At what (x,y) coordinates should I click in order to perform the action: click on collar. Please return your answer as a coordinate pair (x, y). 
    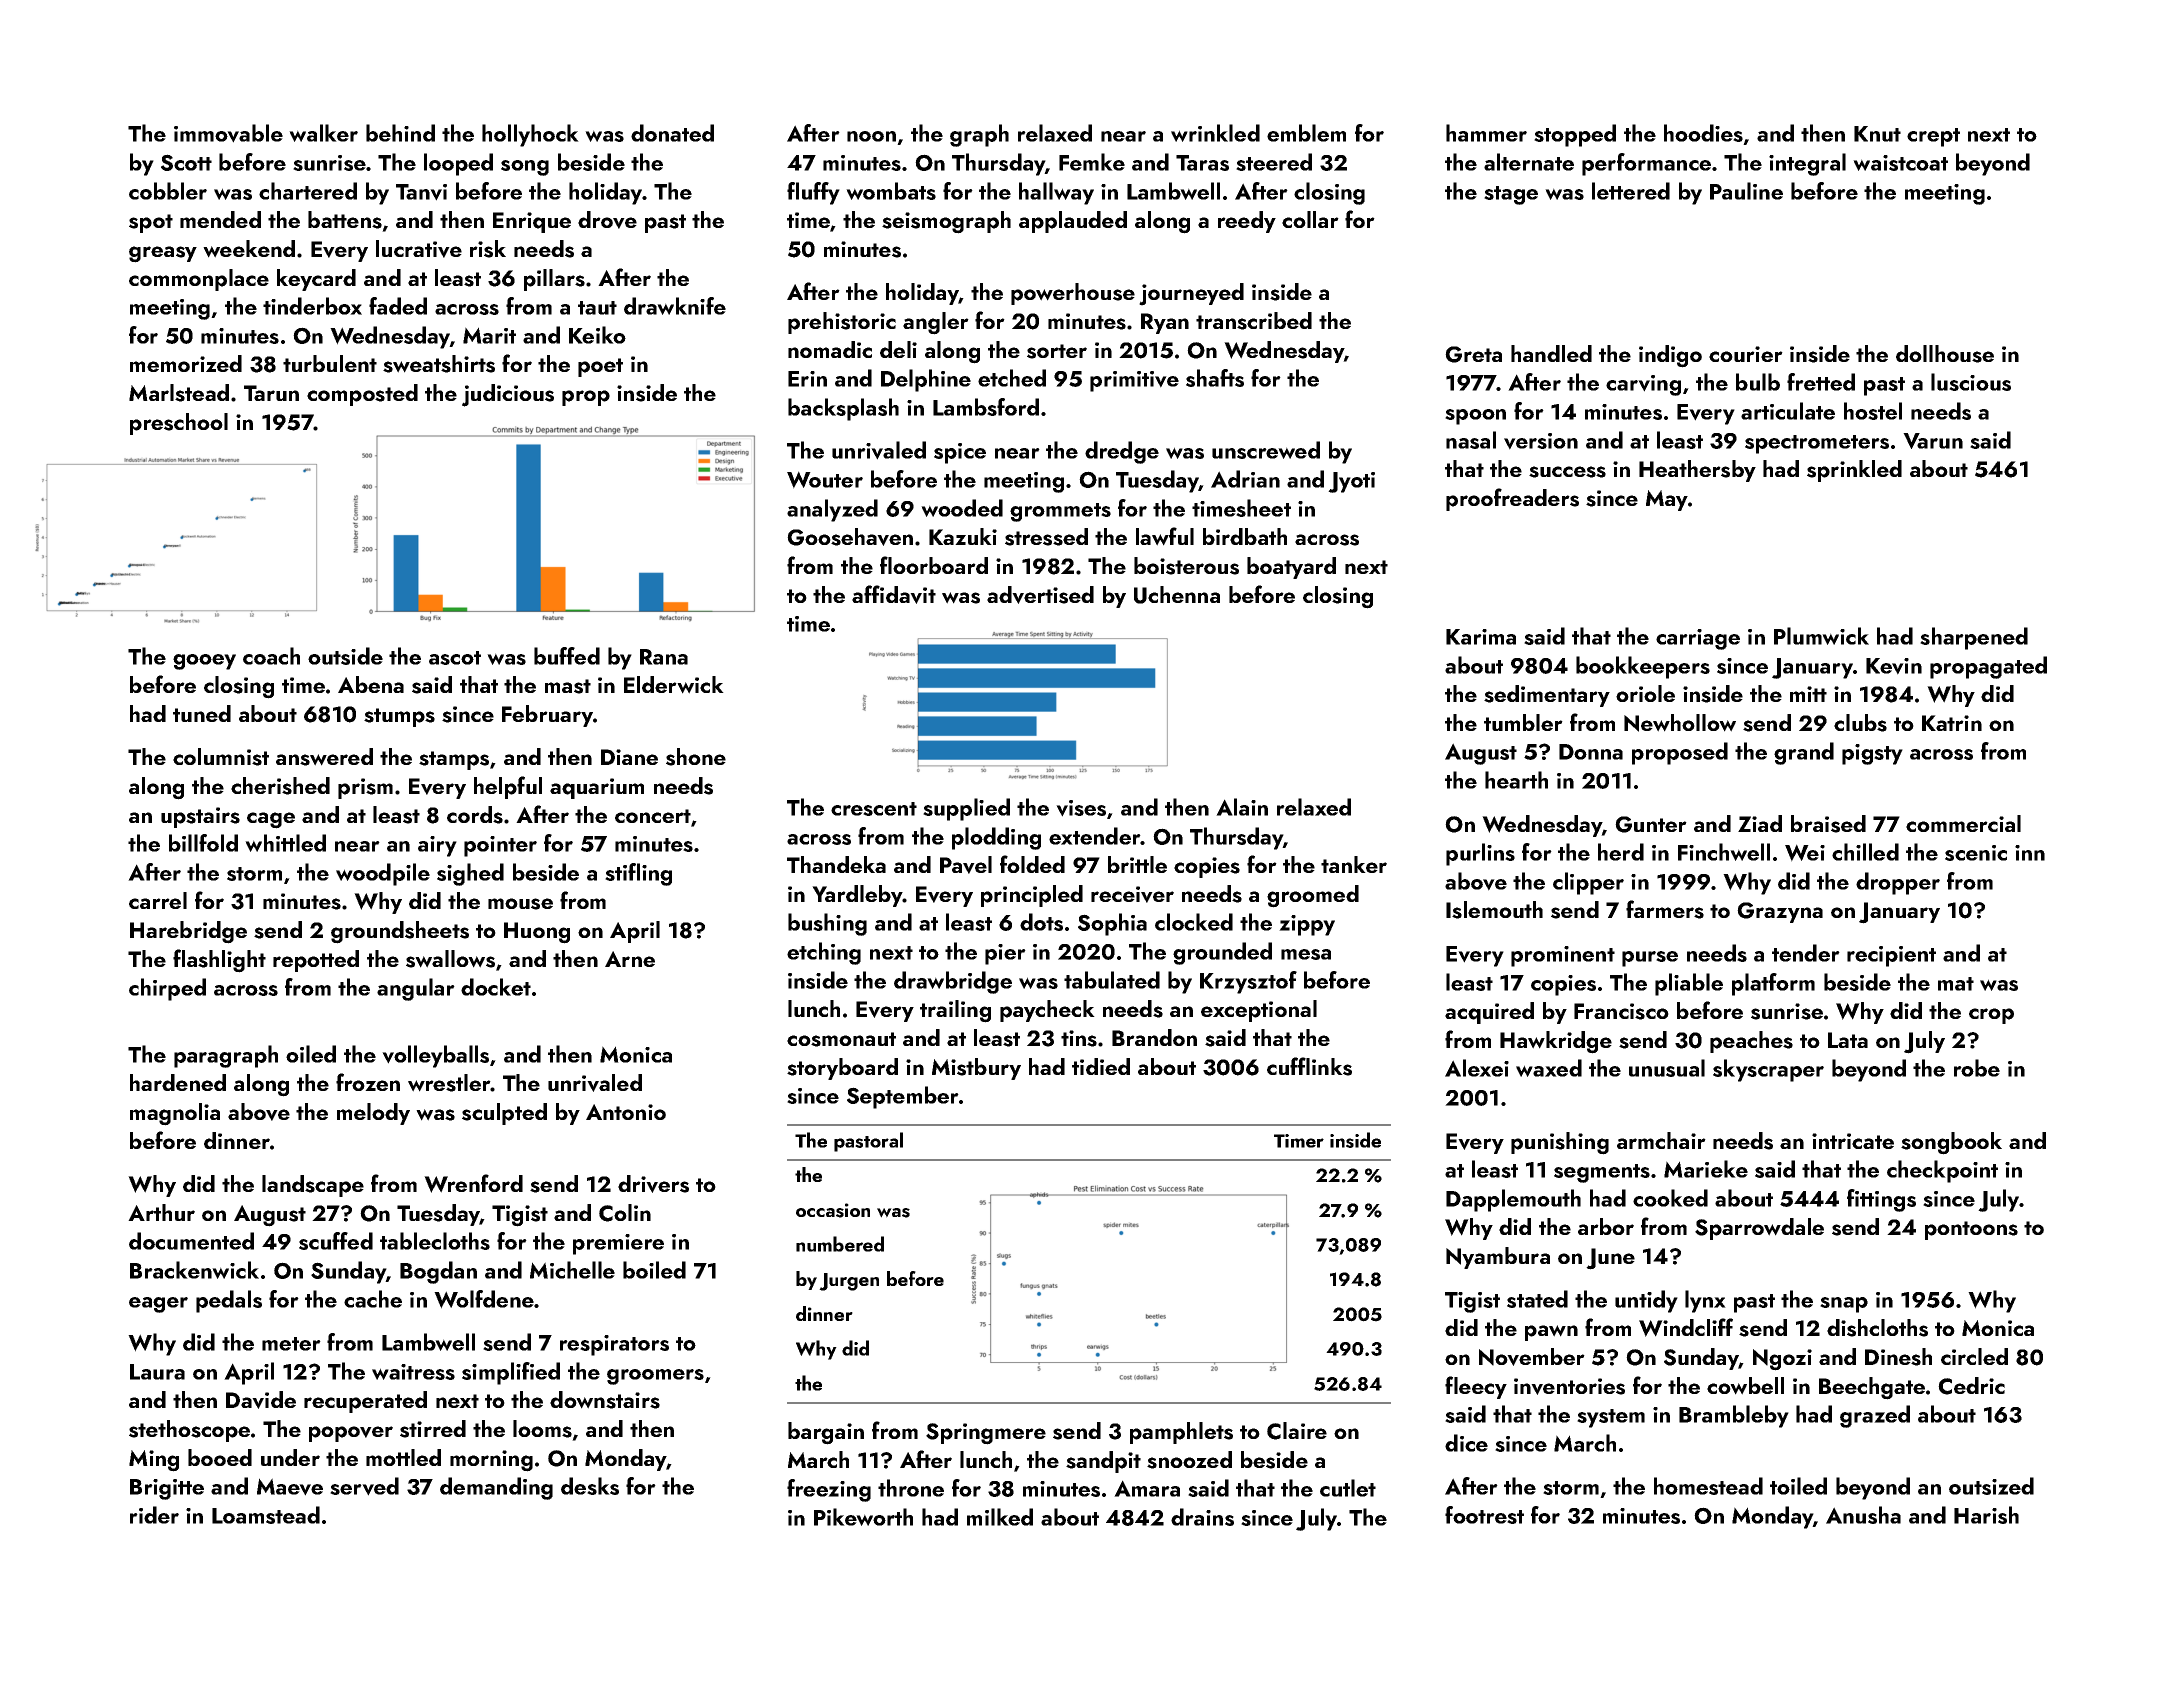
    Looking at the image, I should click on (1310, 219).
